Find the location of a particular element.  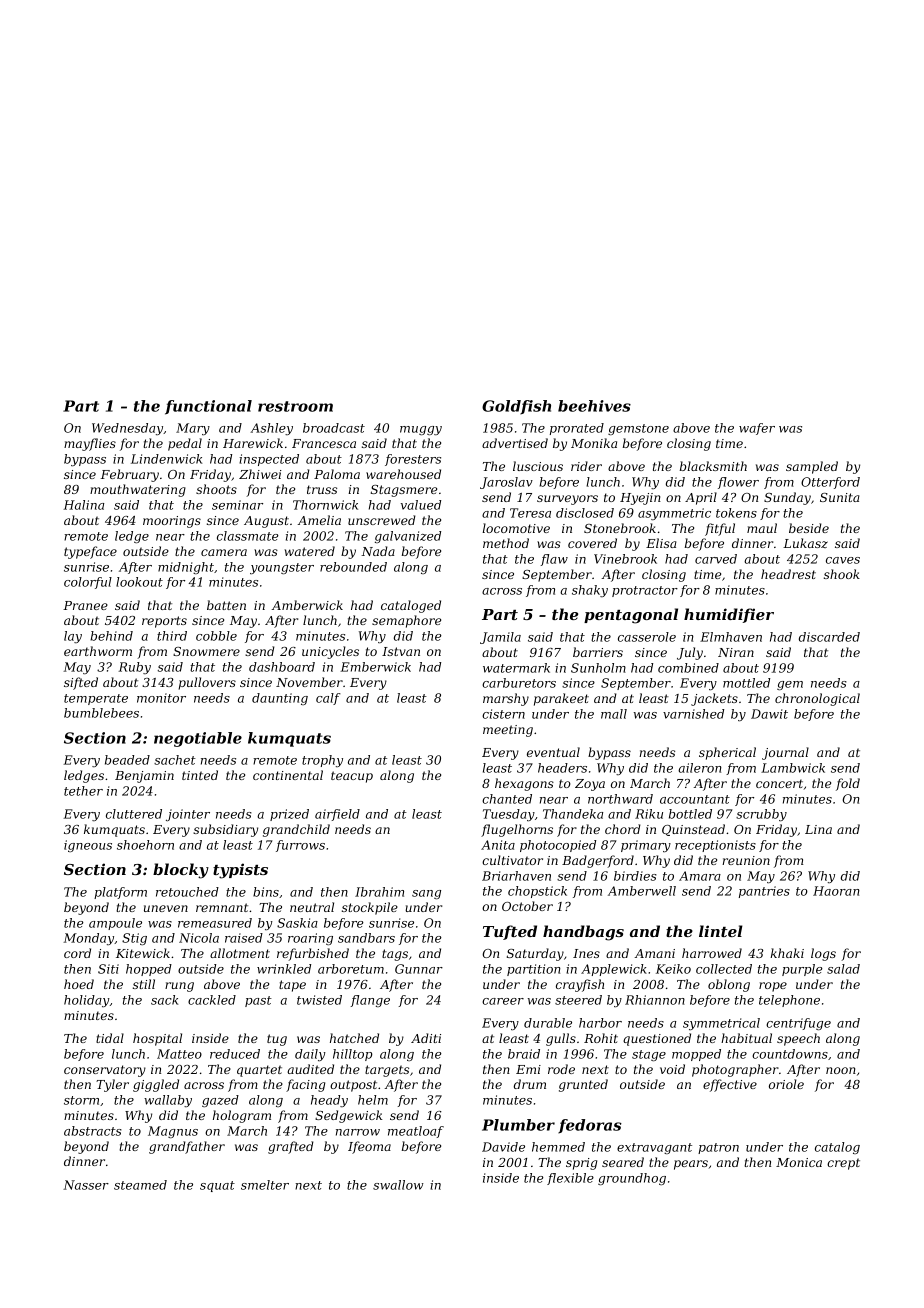

wafer is located at coordinates (757, 429).
